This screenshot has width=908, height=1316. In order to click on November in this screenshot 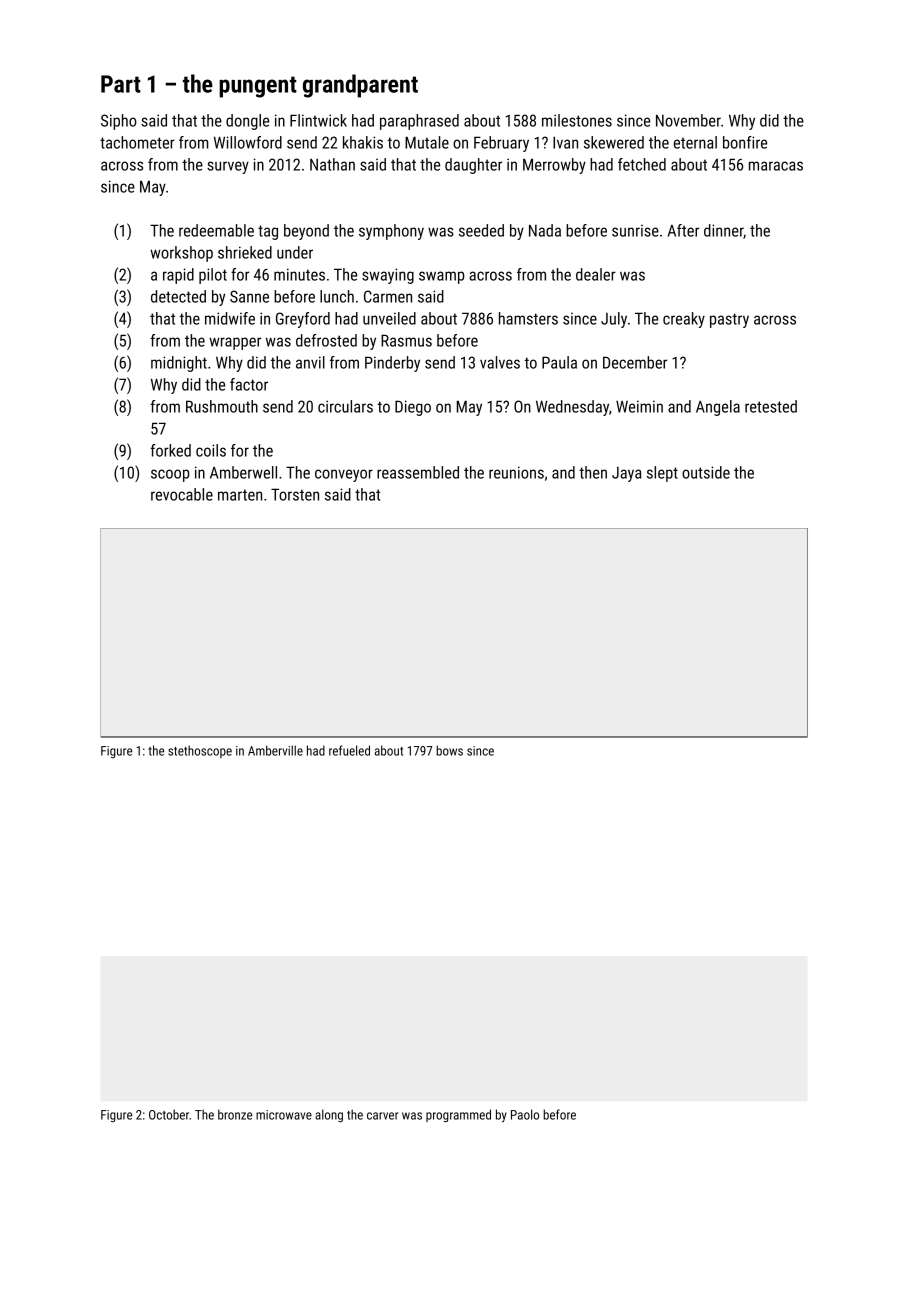, I will do `click(688, 120)`.
